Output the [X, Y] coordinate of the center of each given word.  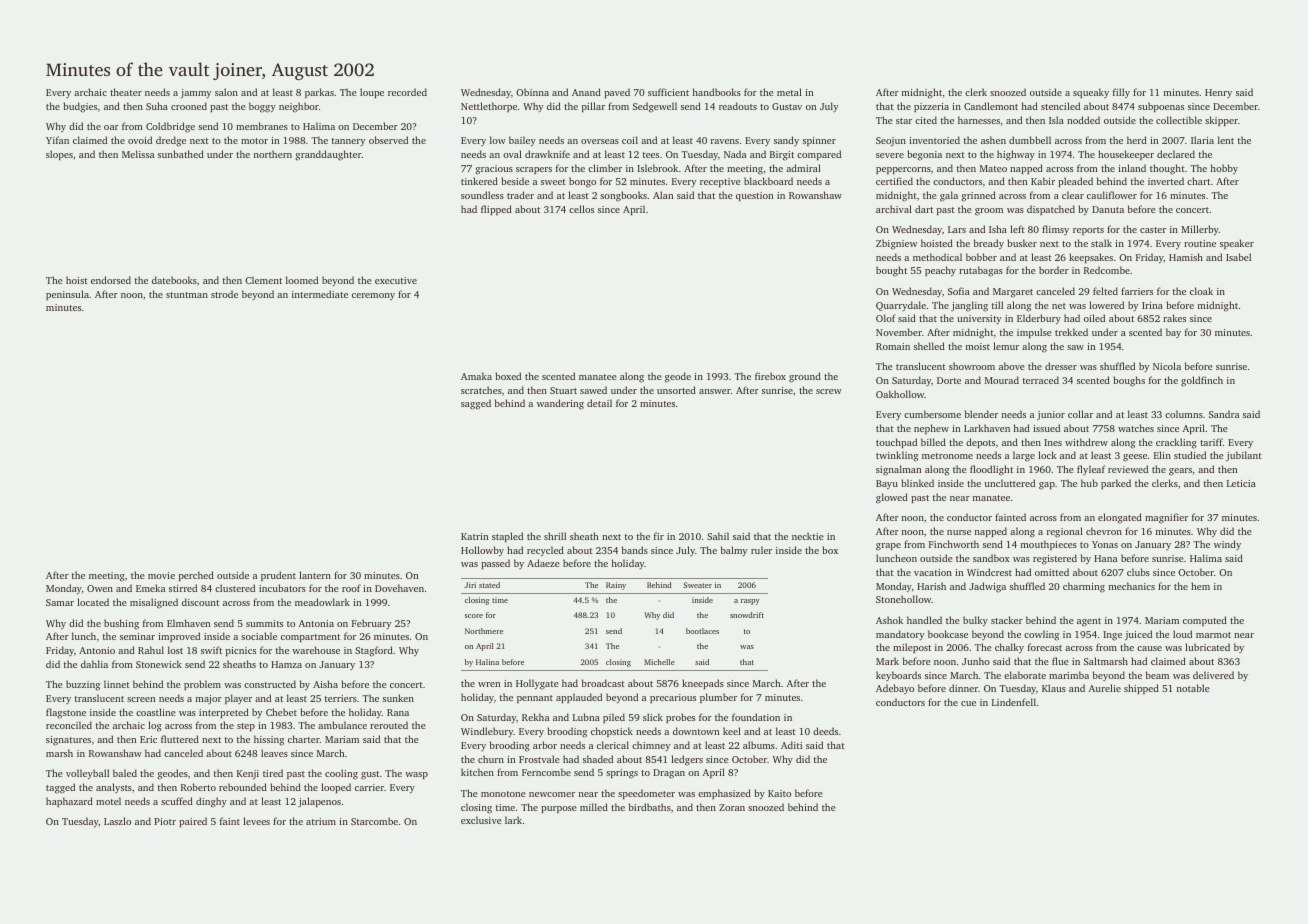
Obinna [532, 92]
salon [226, 92]
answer [715, 391]
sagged [476, 404]
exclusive [481, 820]
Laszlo [117, 821]
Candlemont [991, 106]
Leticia [1241, 483]
